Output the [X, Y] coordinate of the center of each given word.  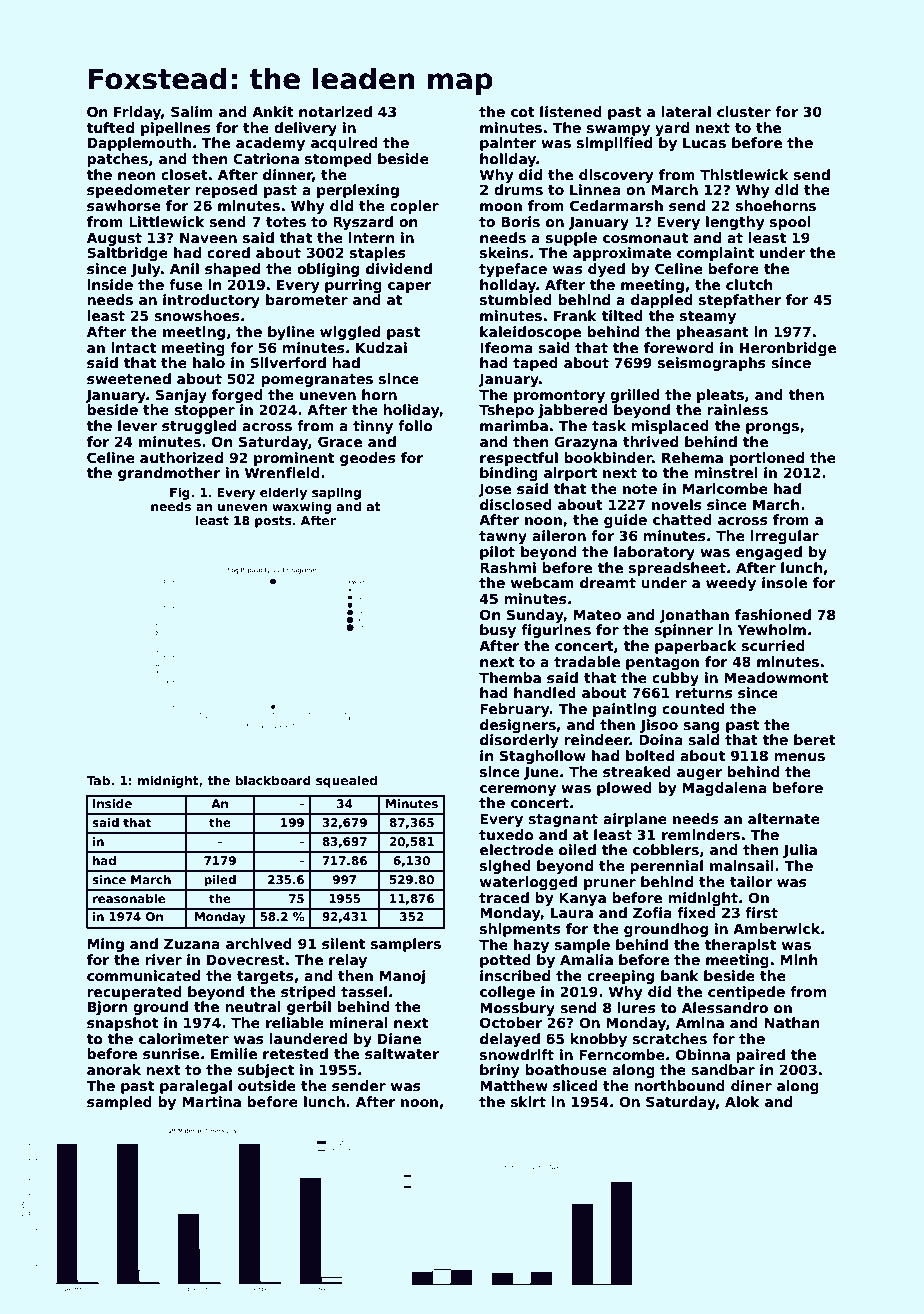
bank [680, 975]
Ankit [273, 111]
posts [273, 522]
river [163, 959]
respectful [519, 459]
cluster [744, 111]
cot [523, 112]
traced [504, 897]
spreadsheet [677, 569]
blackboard [273, 780]
